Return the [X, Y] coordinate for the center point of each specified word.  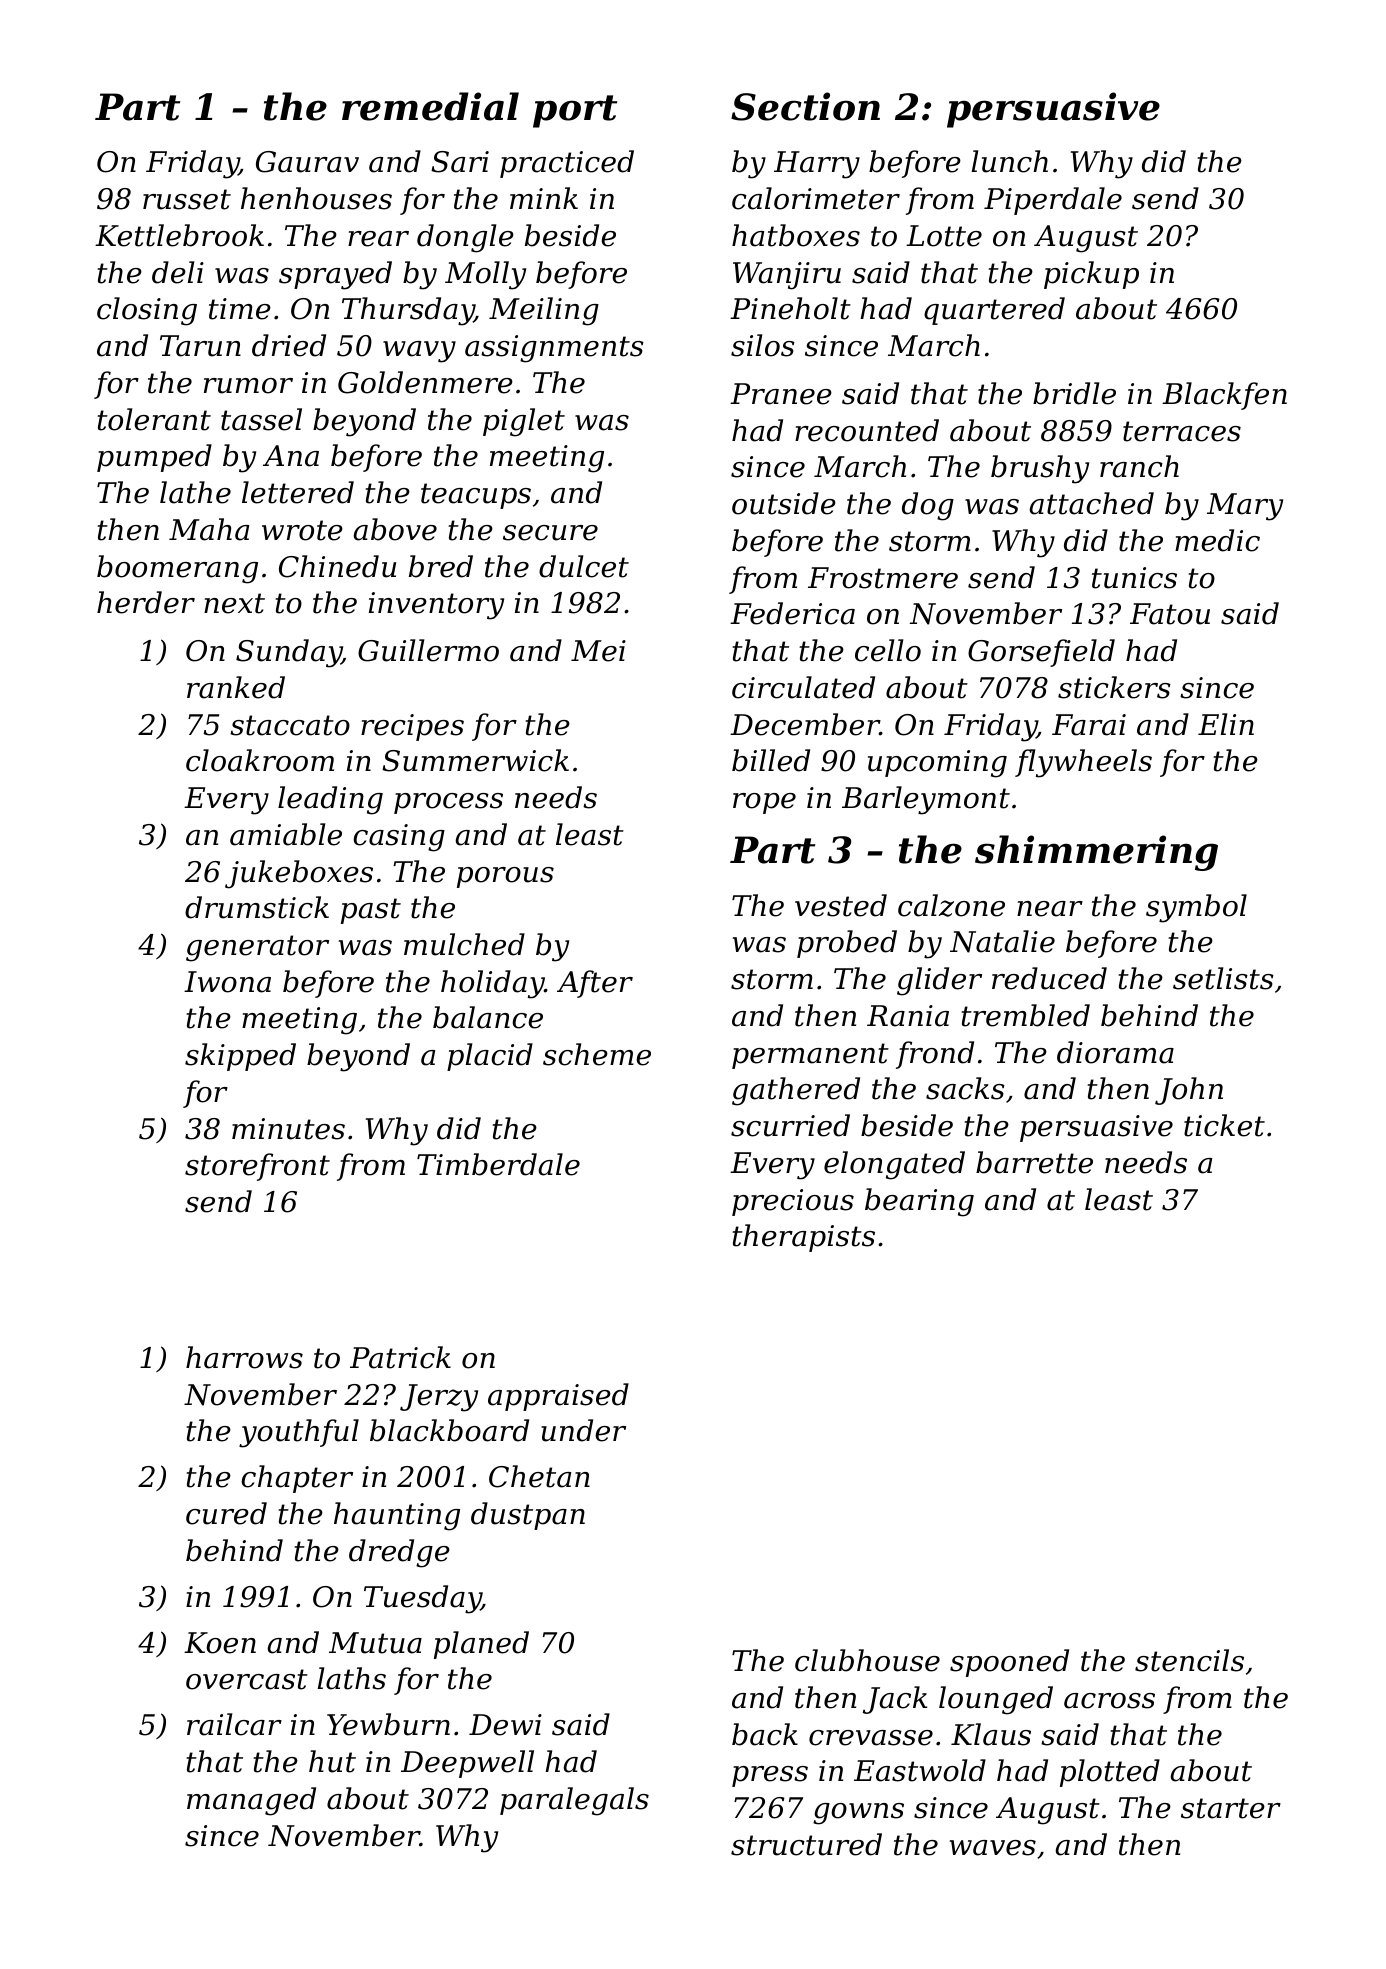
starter [1231, 1808]
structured [806, 1844]
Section [805, 106]
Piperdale [1053, 201]
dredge [399, 1553]
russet [187, 199]
